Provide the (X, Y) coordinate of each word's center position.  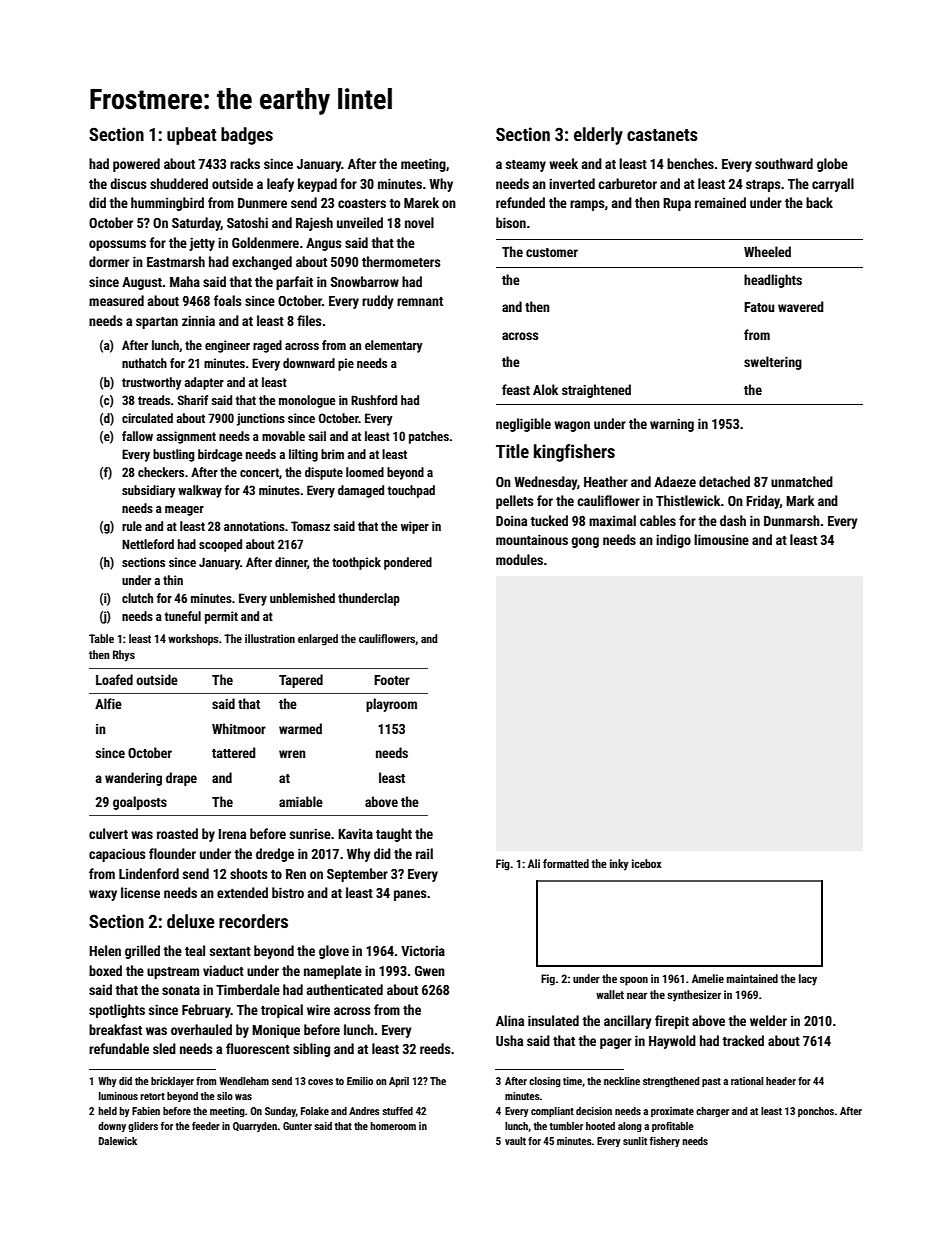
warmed (300, 728)
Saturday (196, 224)
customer (552, 252)
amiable (301, 801)
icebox (647, 863)
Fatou (759, 307)
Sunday (280, 1112)
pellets (514, 502)
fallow (137, 436)
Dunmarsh (792, 520)
